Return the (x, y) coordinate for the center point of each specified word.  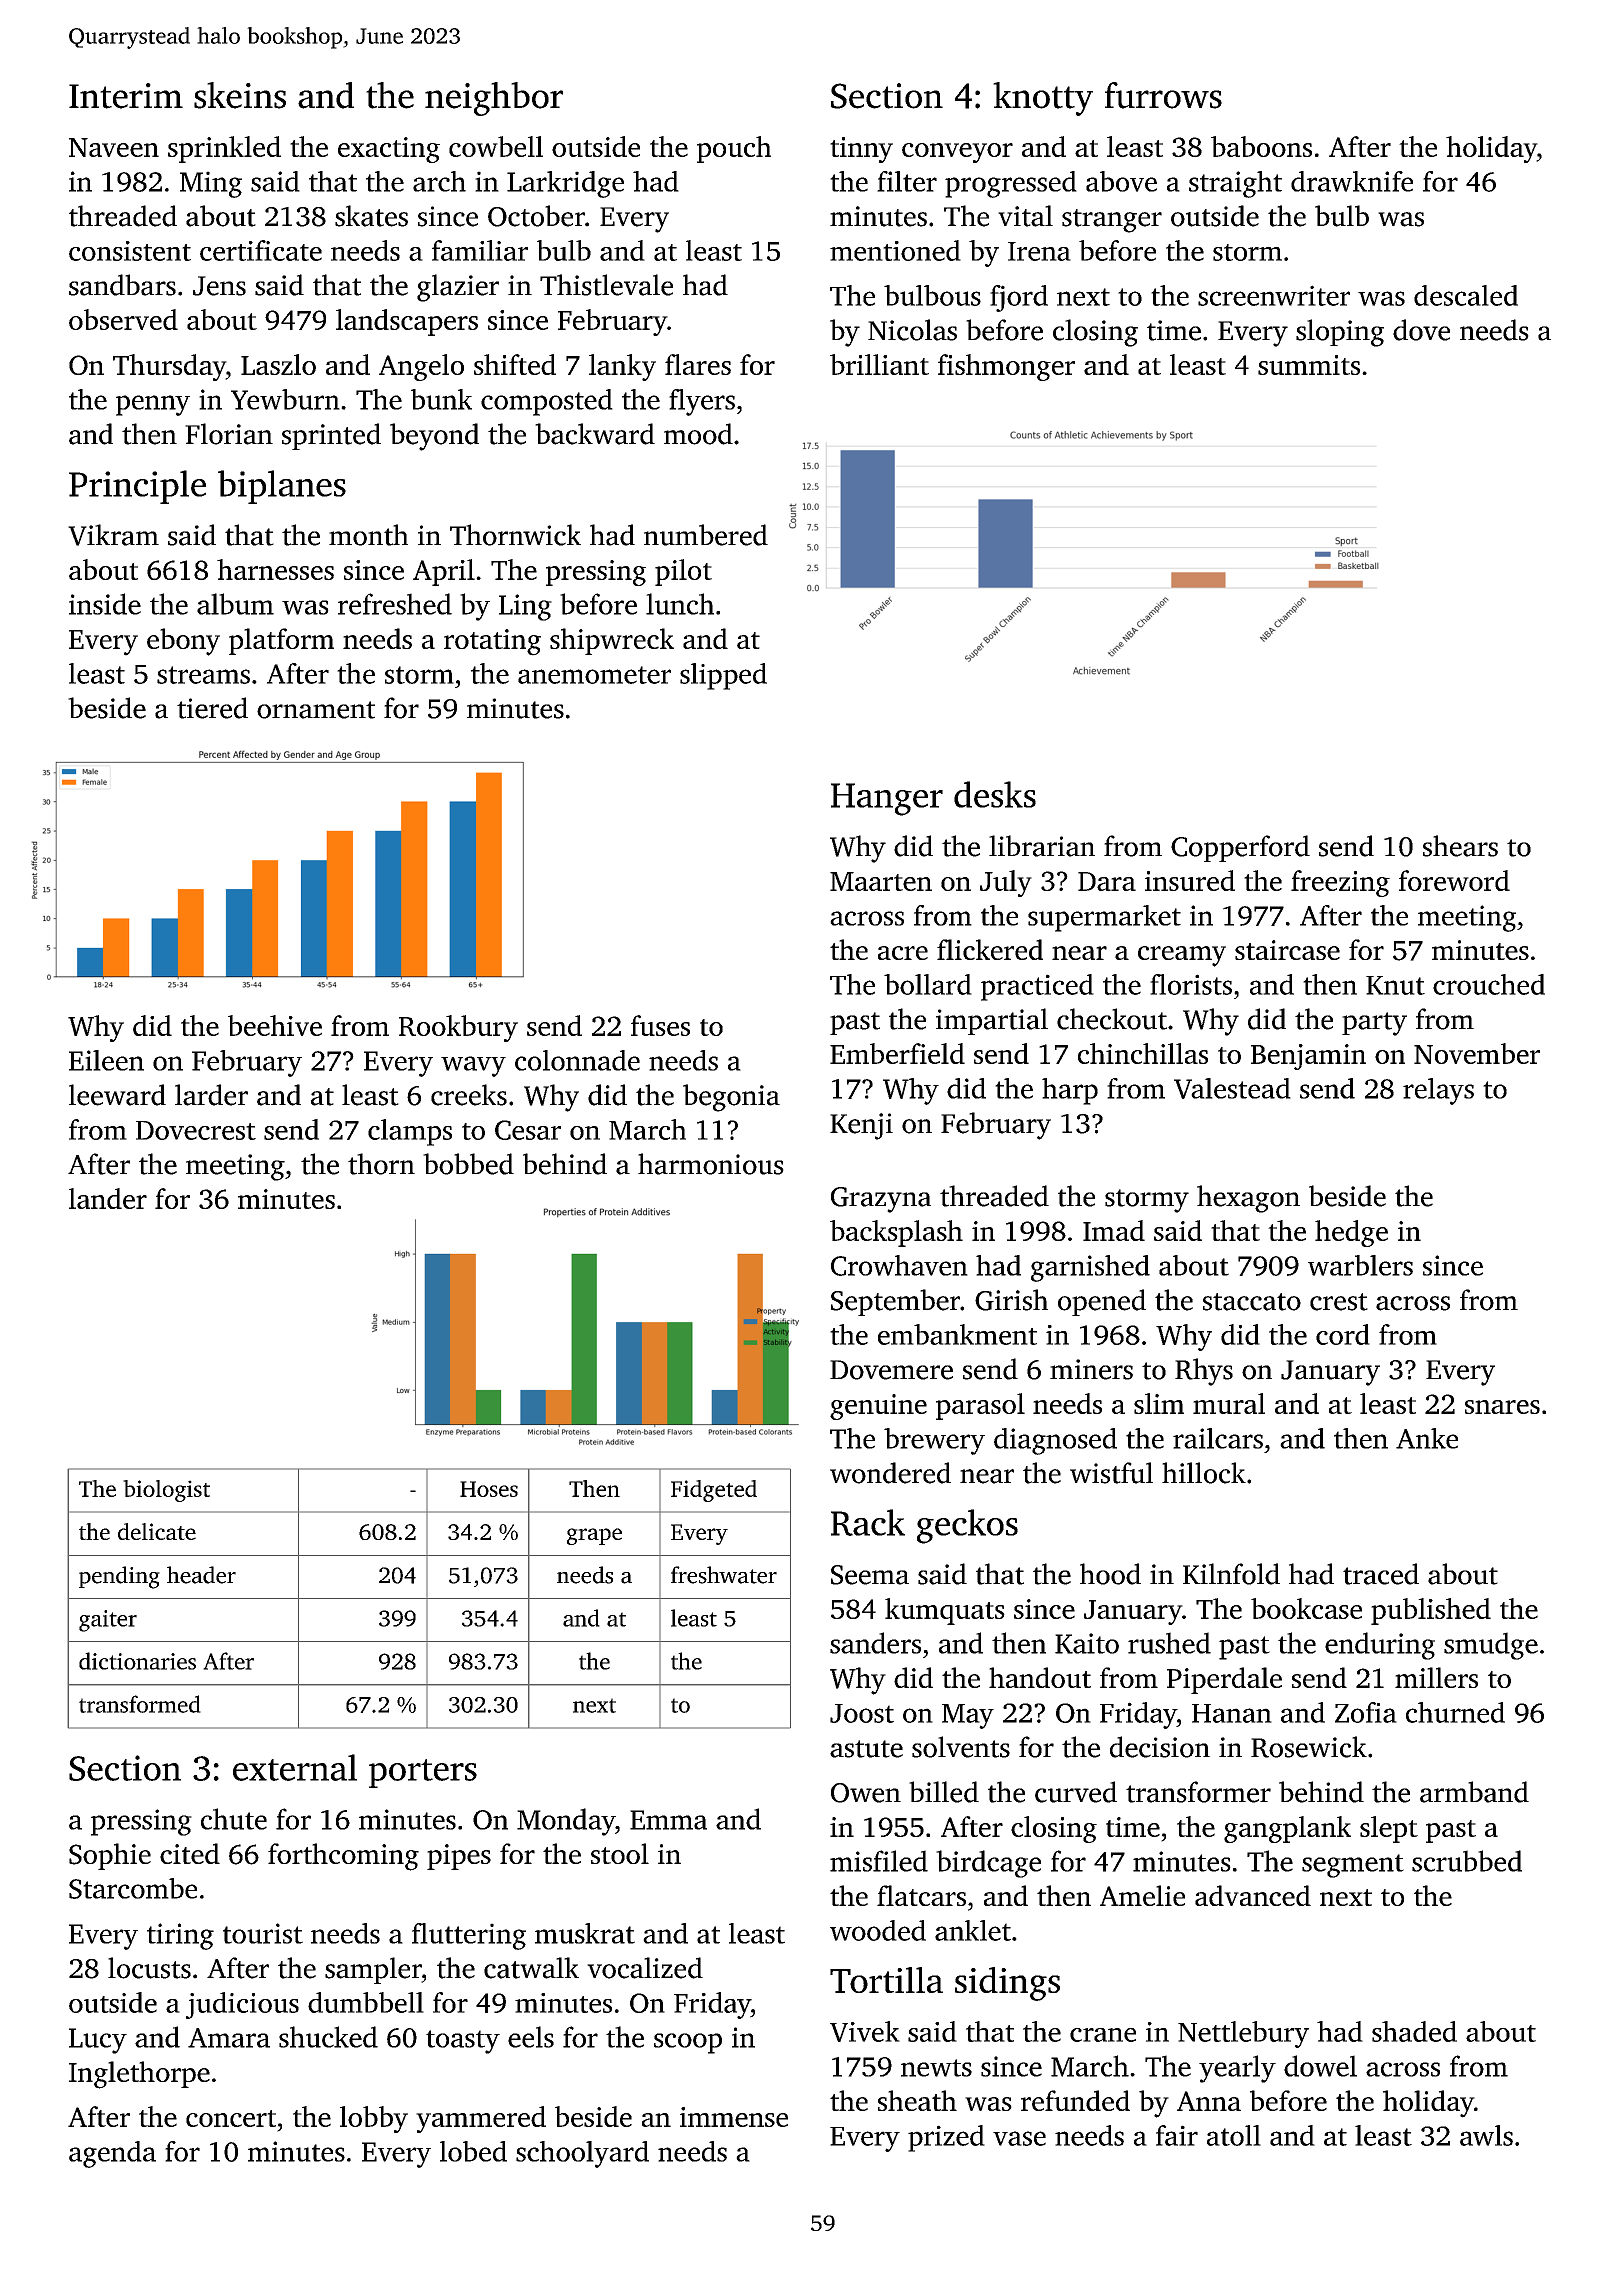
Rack (868, 1522)
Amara (229, 2038)
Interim (126, 96)
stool (620, 1853)
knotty (1043, 99)
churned (1455, 1712)
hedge (1351, 1233)
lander (108, 1198)
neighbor (494, 99)
